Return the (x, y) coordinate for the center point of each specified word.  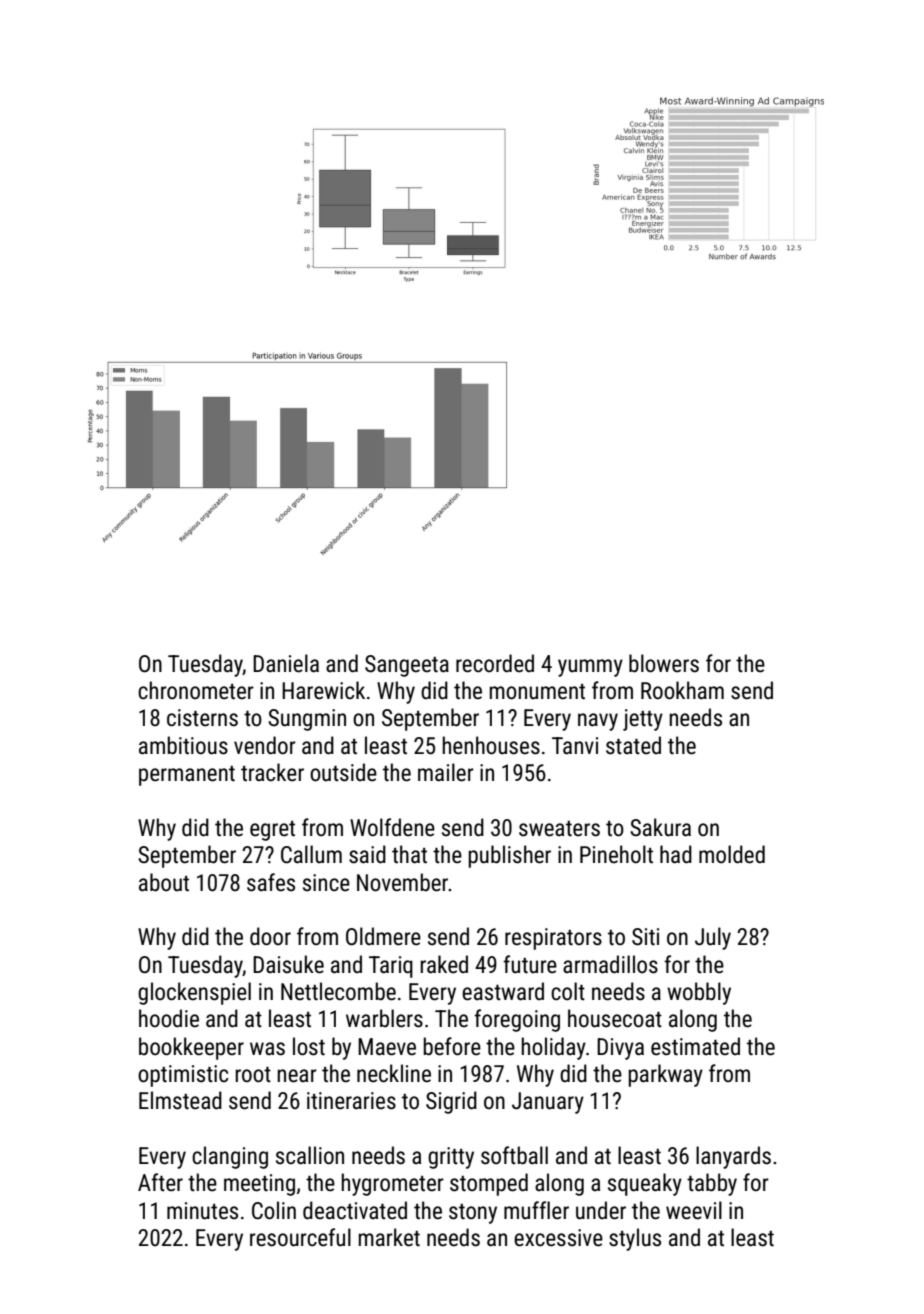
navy (598, 722)
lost (309, 1046)
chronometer (196, 690)
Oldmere (383, 936)
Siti (645, 937)
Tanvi (575, 746)
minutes (202, 1211)
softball (514, 1155)
